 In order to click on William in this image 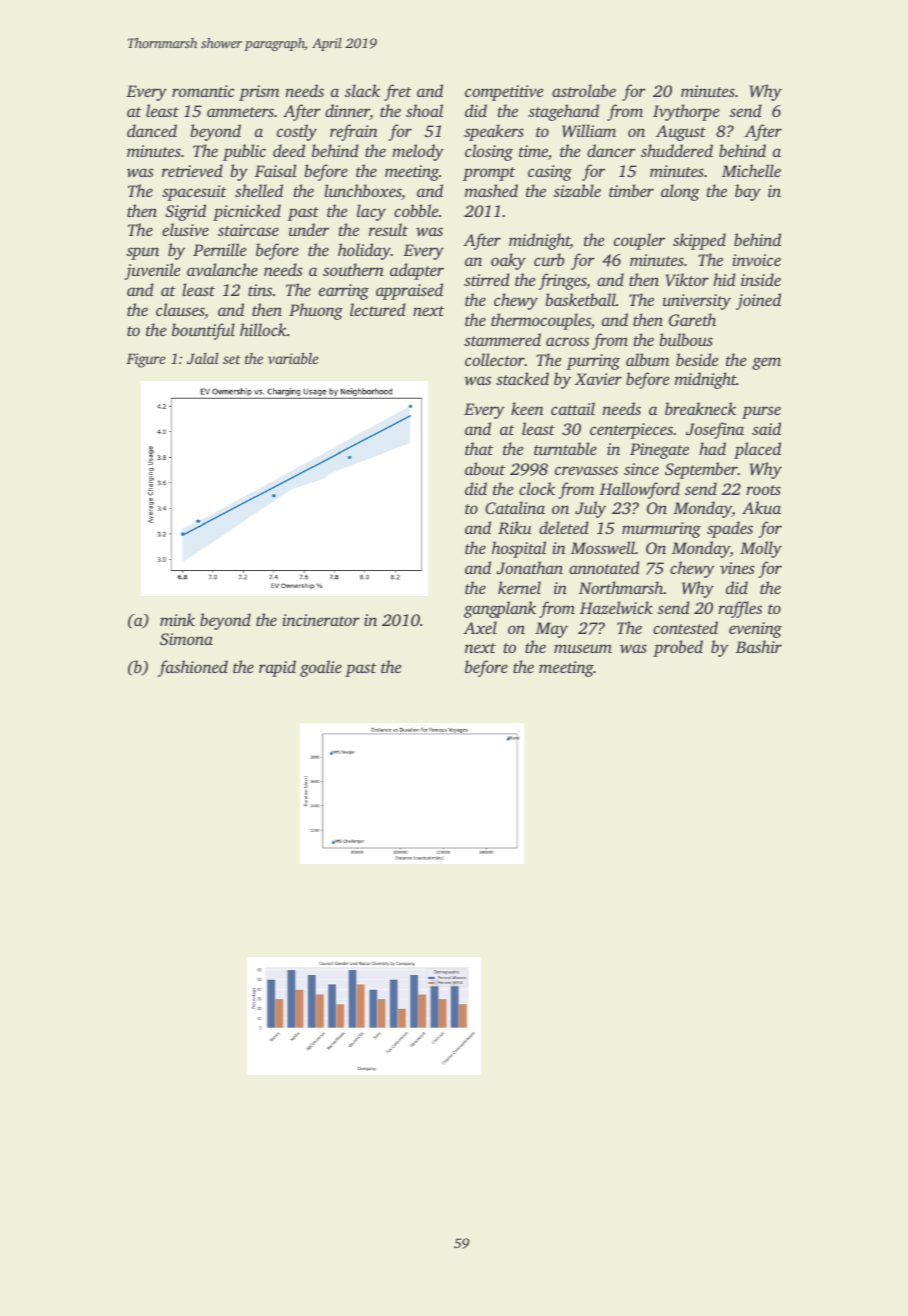, I will do `click(589, 131)`.
